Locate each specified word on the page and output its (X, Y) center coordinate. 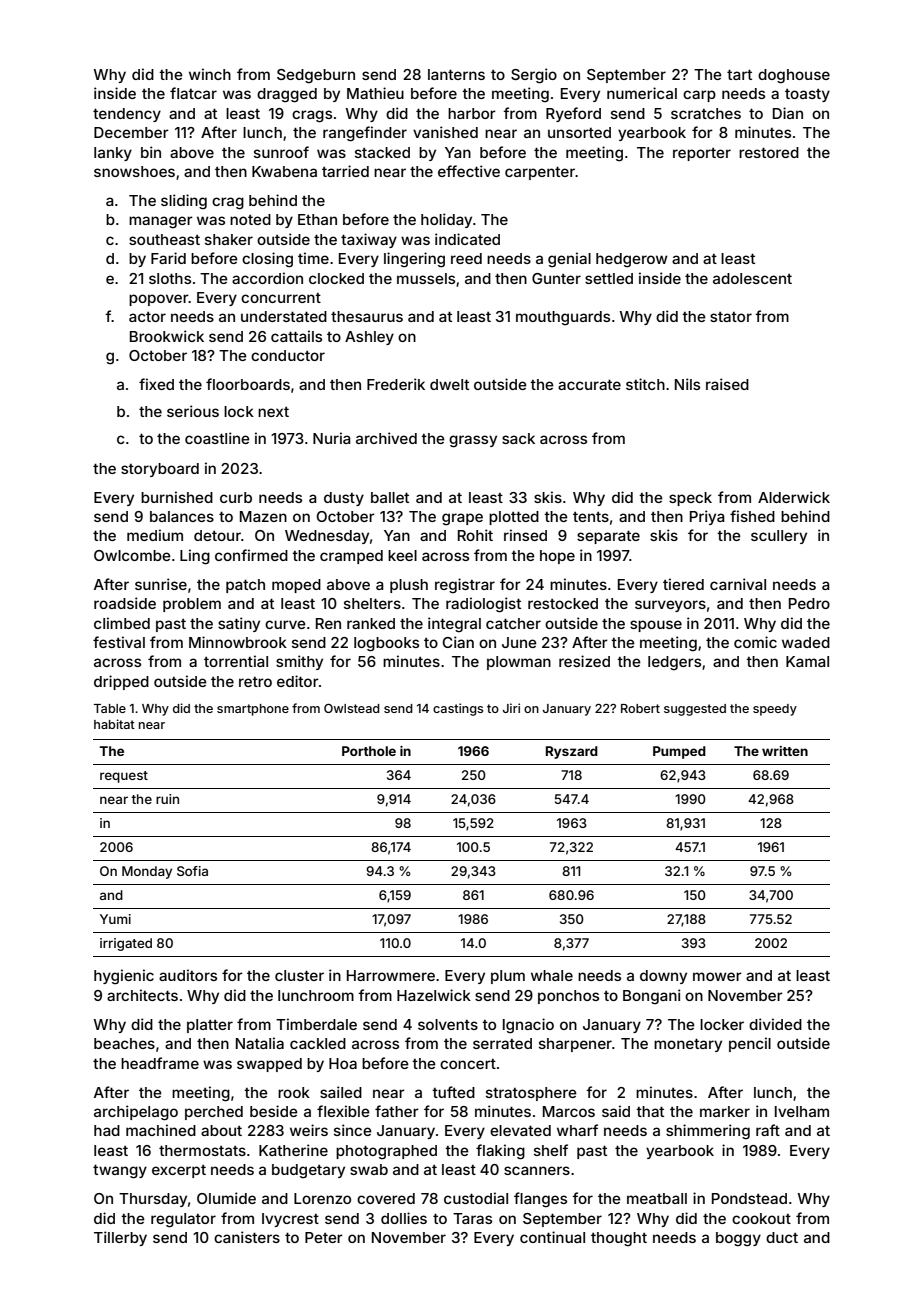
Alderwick (794, 497)
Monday (147, 872)
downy (663, 977)
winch (210, 74)
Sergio (534, 76)
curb (236, 497)
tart (739, 74)
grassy (473, 441)
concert (468, 1064)
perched (214, 1113)
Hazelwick (434, 995)
